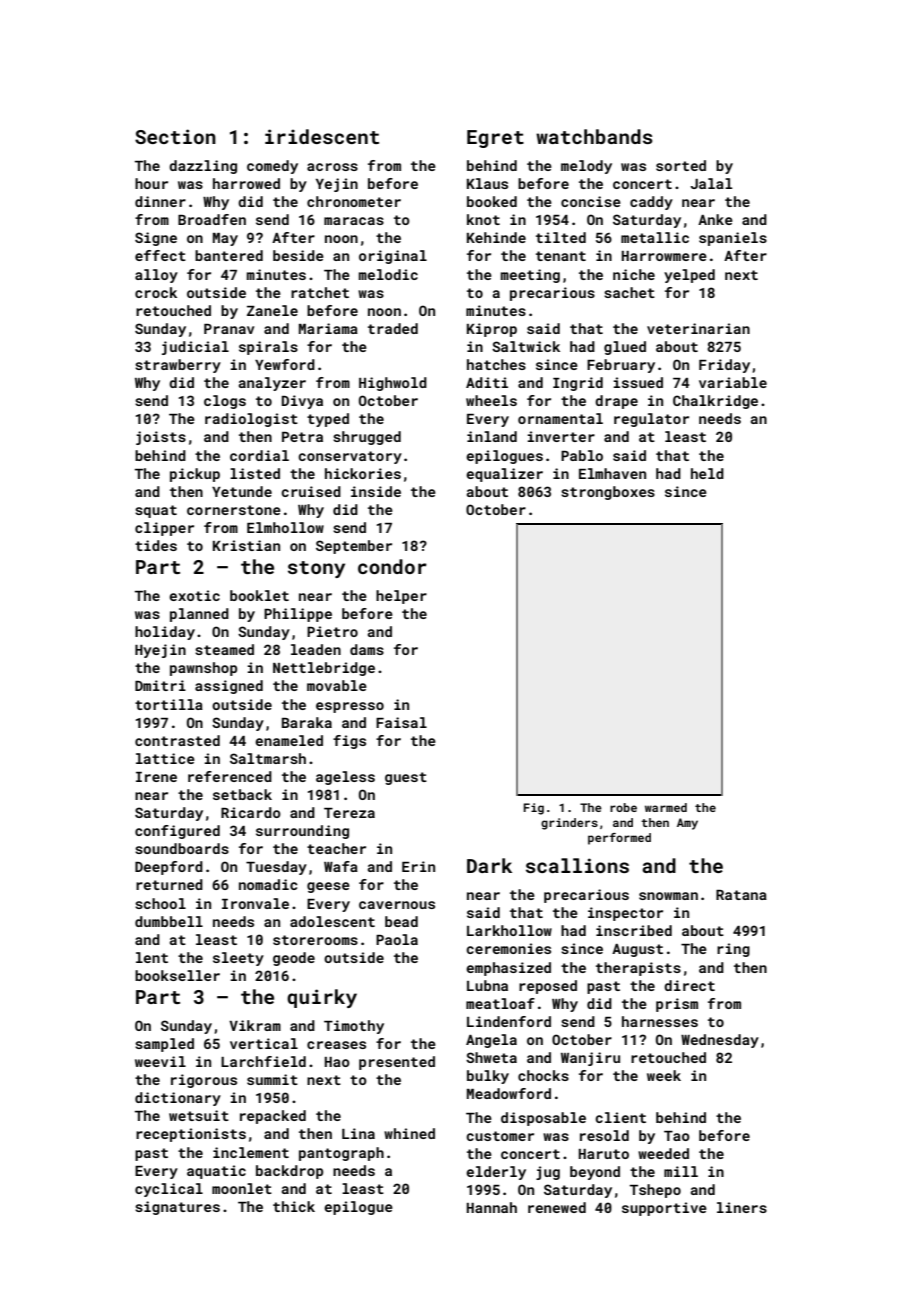  What do you see at coordinates (337, 1062) in the screenshot?
I see `Hao` at bounding box center [337, 1062].
